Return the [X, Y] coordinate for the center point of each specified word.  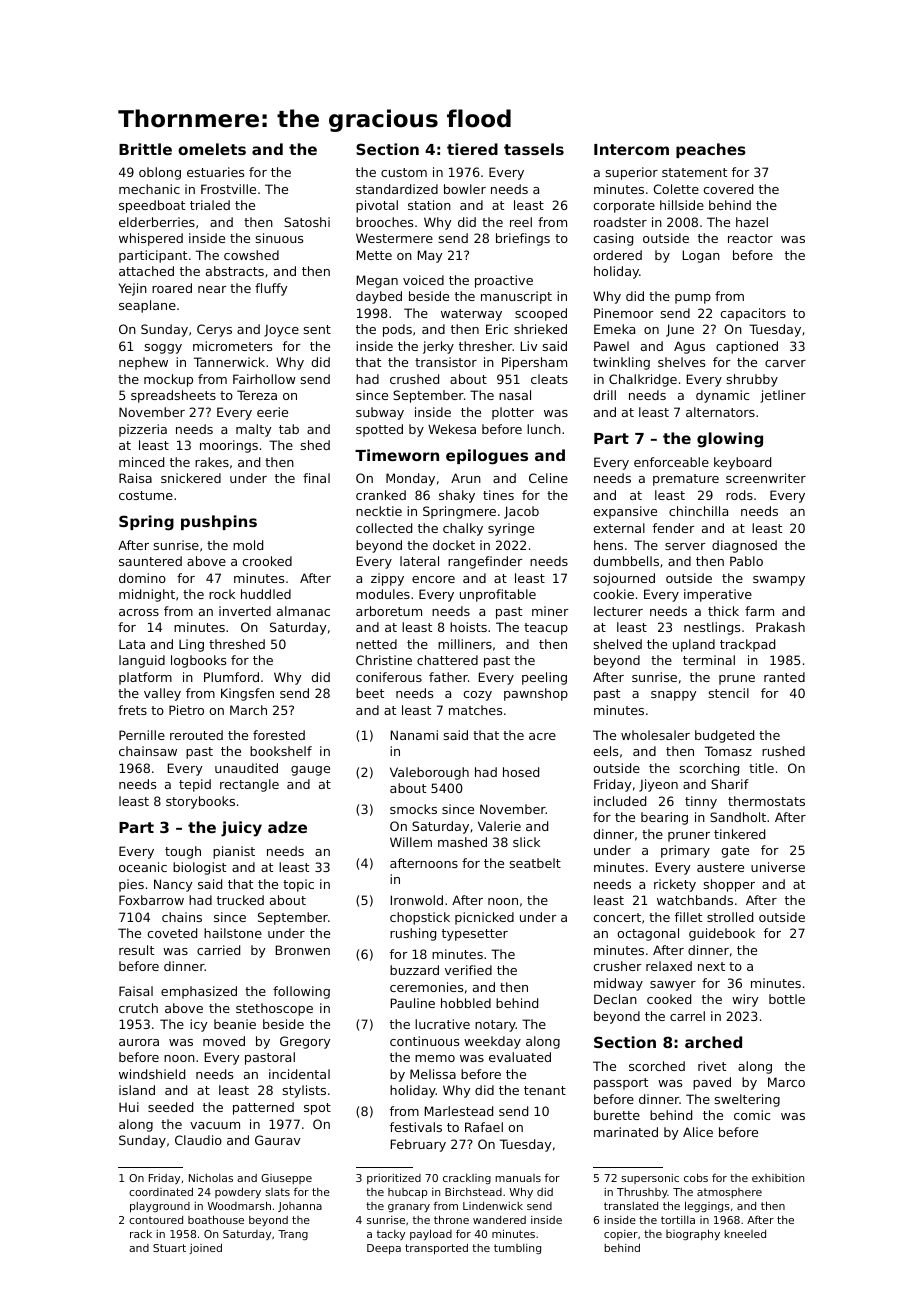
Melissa [433, 1074]
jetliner [783, 396]
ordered [617, 255]
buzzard [414, 970]
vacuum [215, 1125]
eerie [272, 412]
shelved [618, 644]
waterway [471, 315]
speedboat [152, 206]
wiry [745, 1000]
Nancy [173, 885]
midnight [147, 595]
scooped [541, 314]
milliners [465, 644]
